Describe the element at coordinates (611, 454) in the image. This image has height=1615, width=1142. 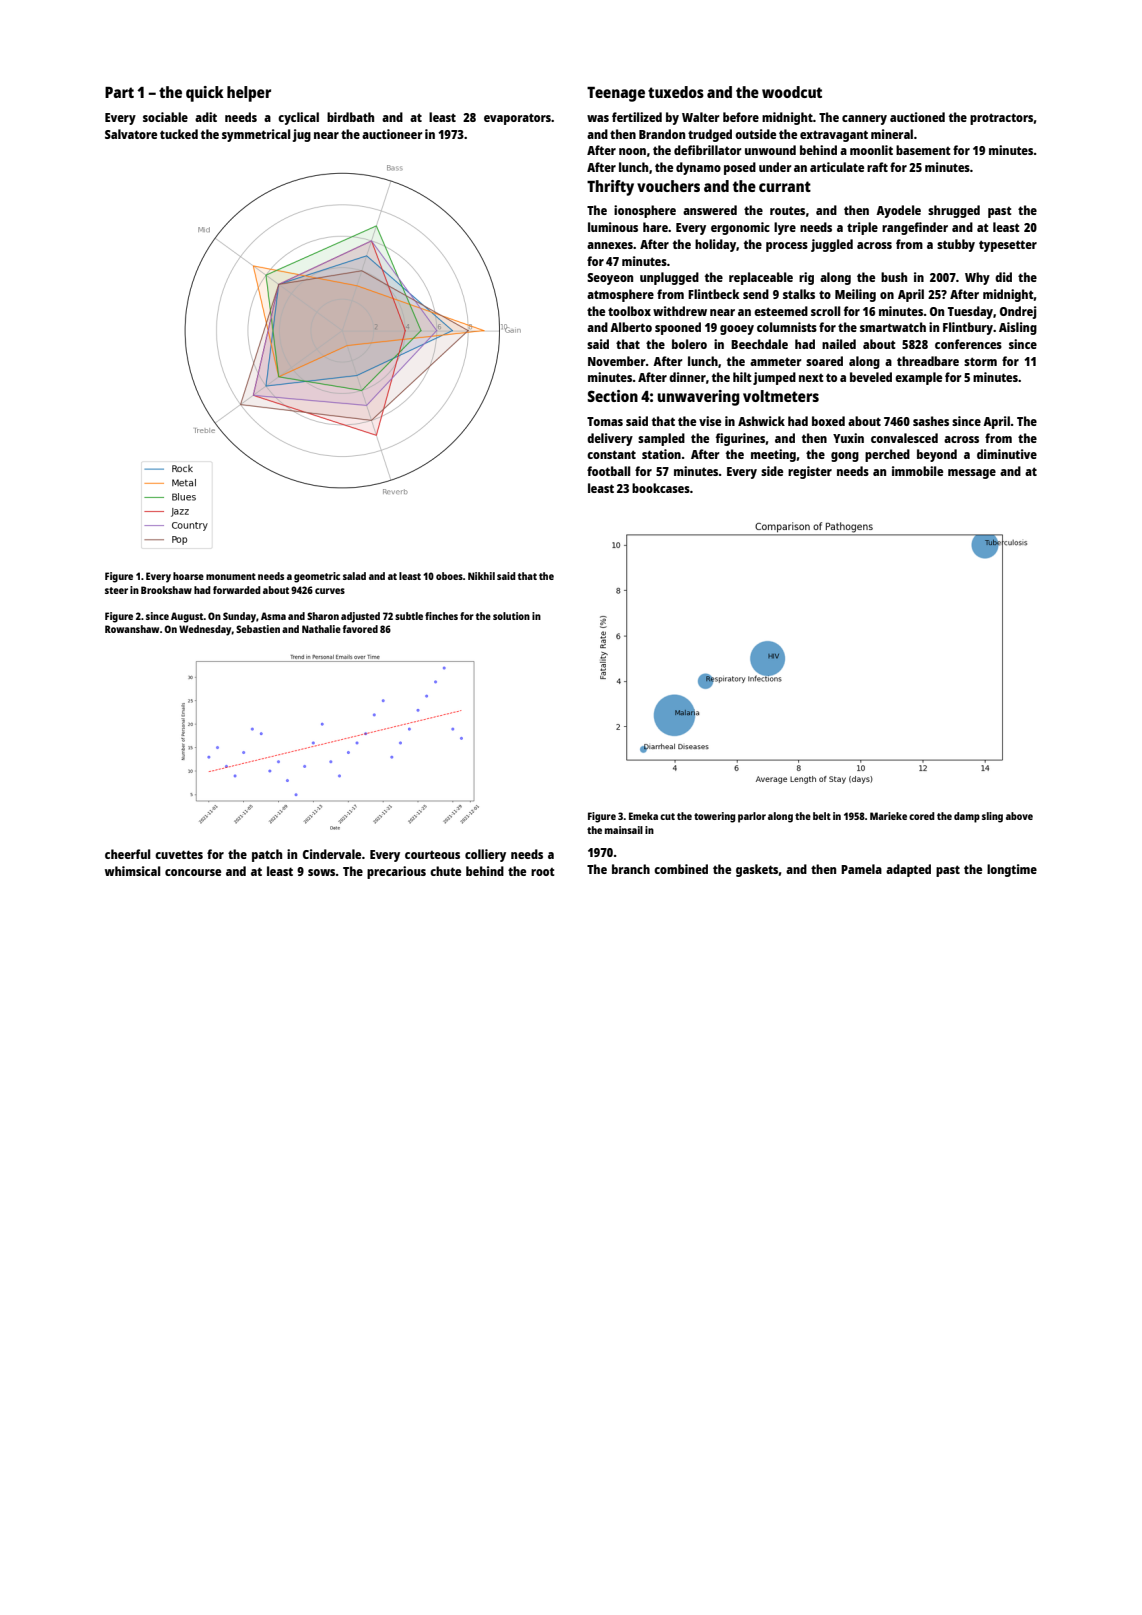
I see `constant` at that location.
